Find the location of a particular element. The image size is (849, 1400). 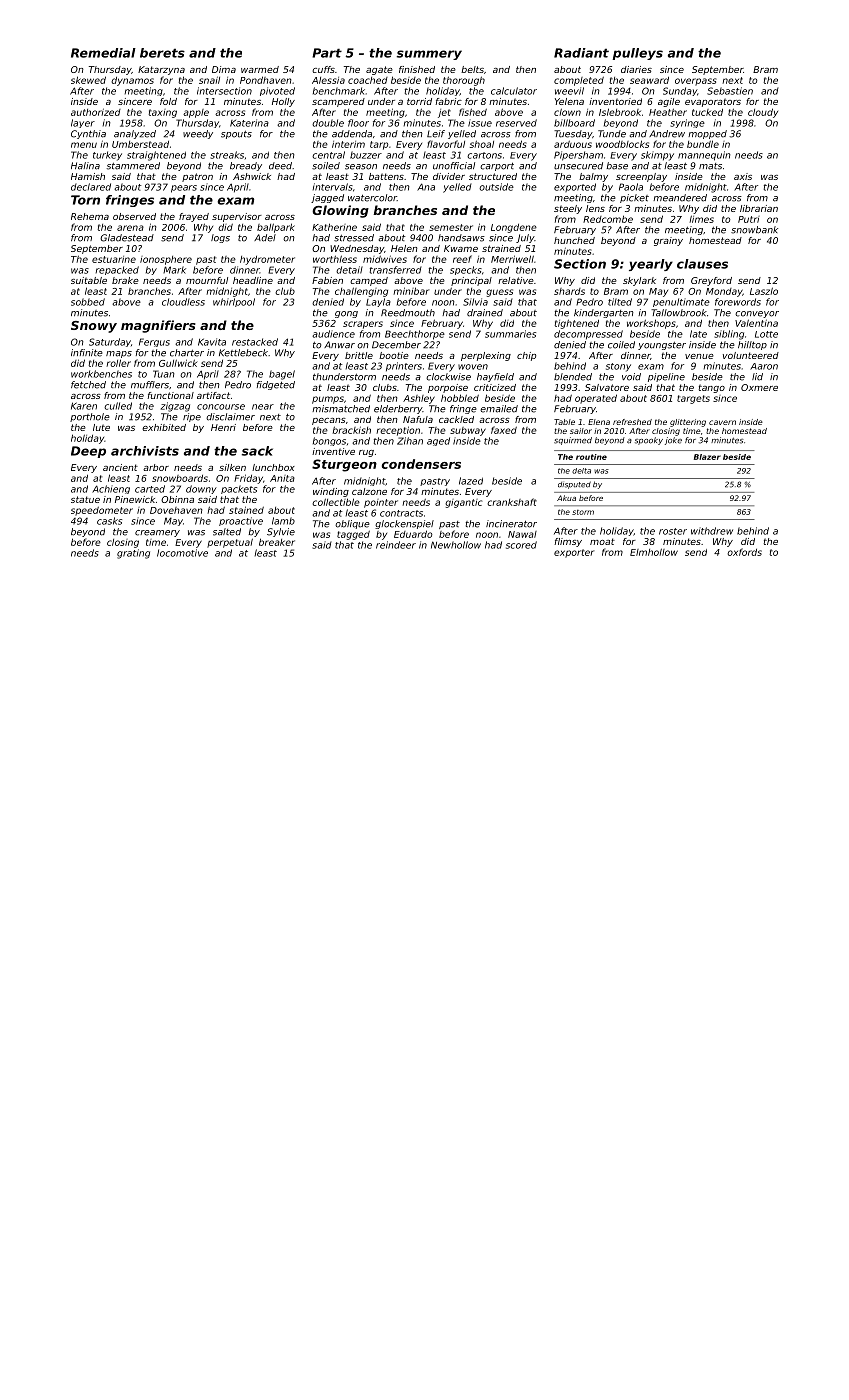

Radiant is located at coordinates (581, 53).
